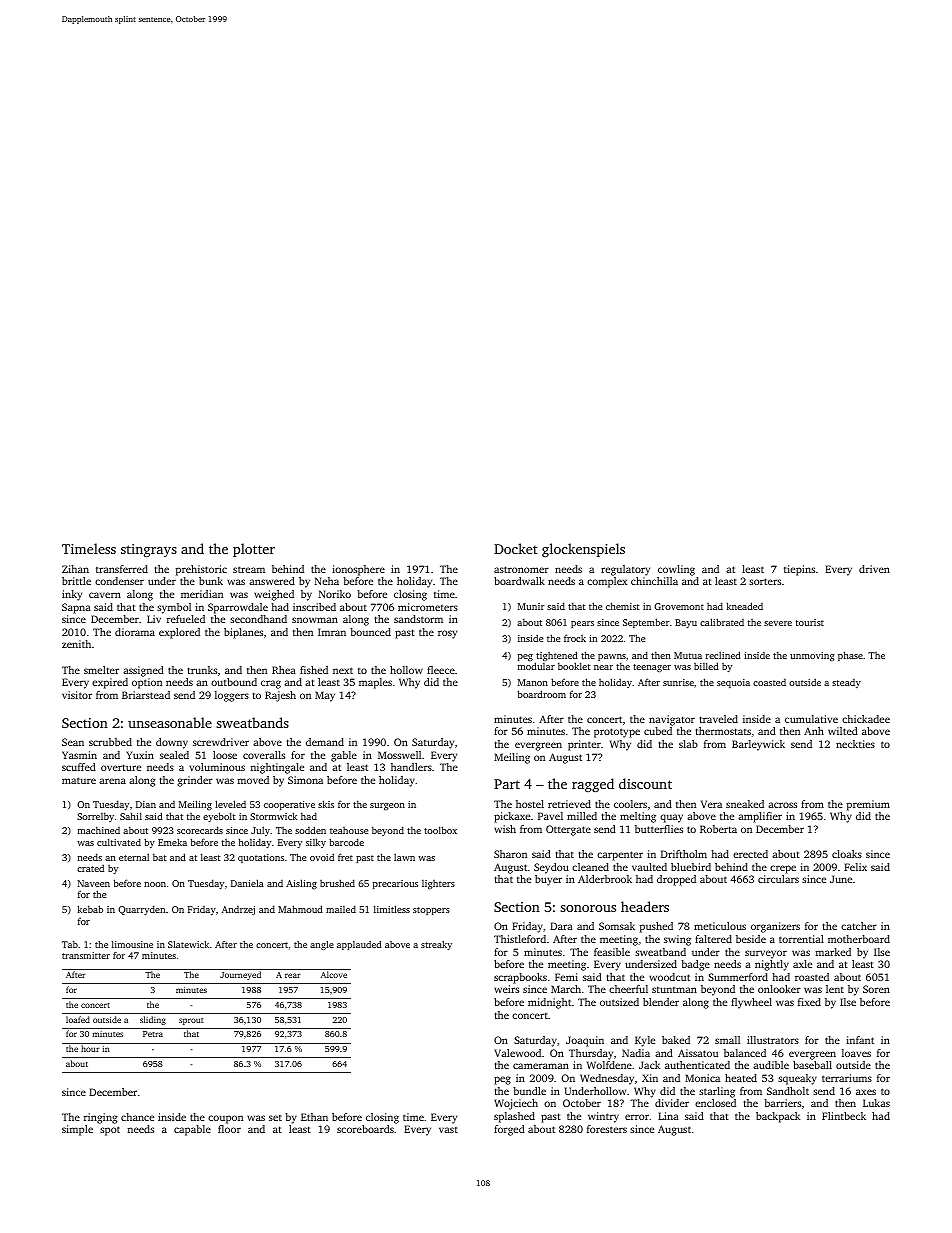  I want to click on simple, so click(77, 1130).
